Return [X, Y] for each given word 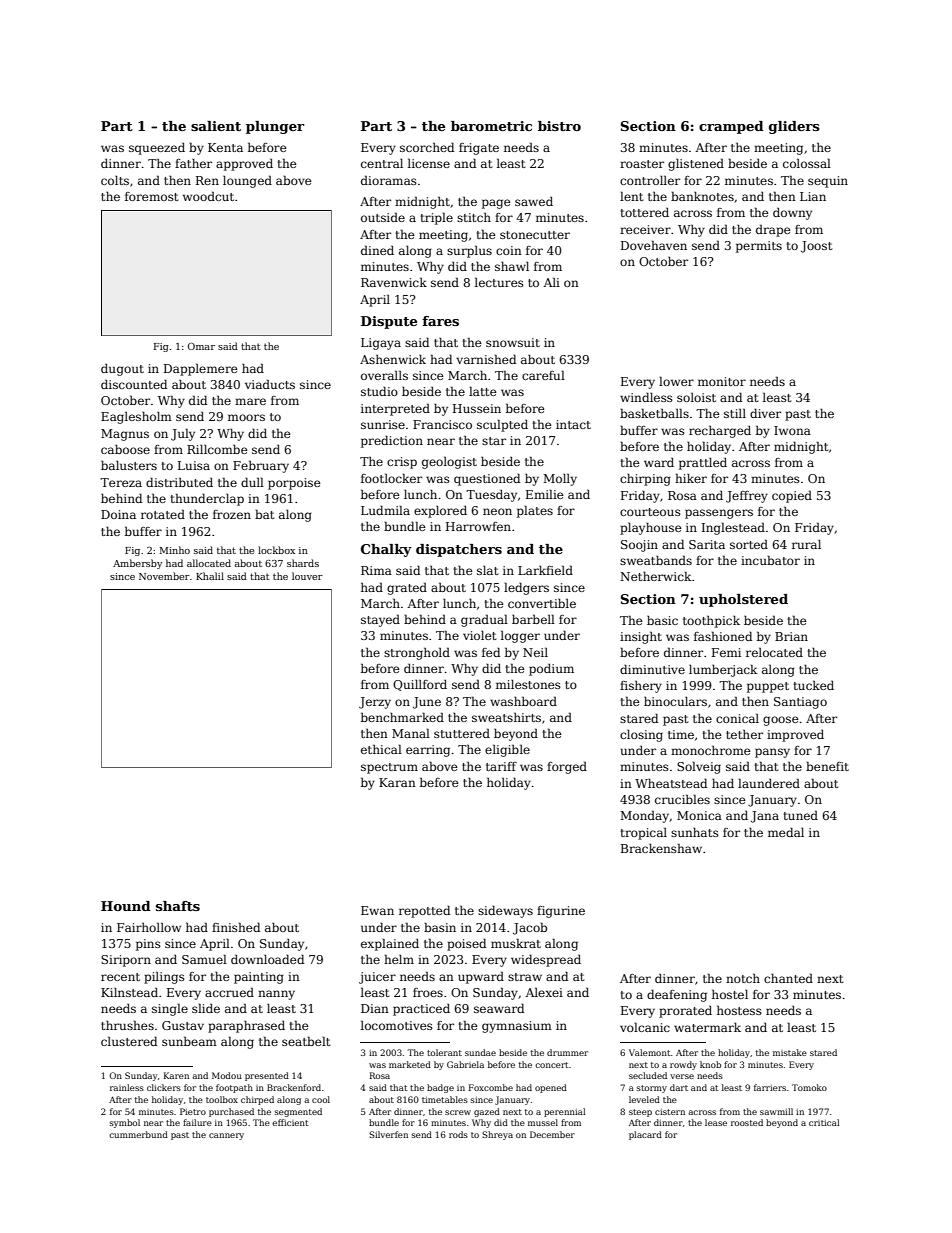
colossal [807, 163]
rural [806, 544]
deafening [677, 995]
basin [440, 927]
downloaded [267, 959]
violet [479, 635]
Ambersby [137, 564]
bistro [559, 126]
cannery [226, 1136]
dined [377, 250]
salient [216, 126]
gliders [794, 127]
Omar [201, 346]
